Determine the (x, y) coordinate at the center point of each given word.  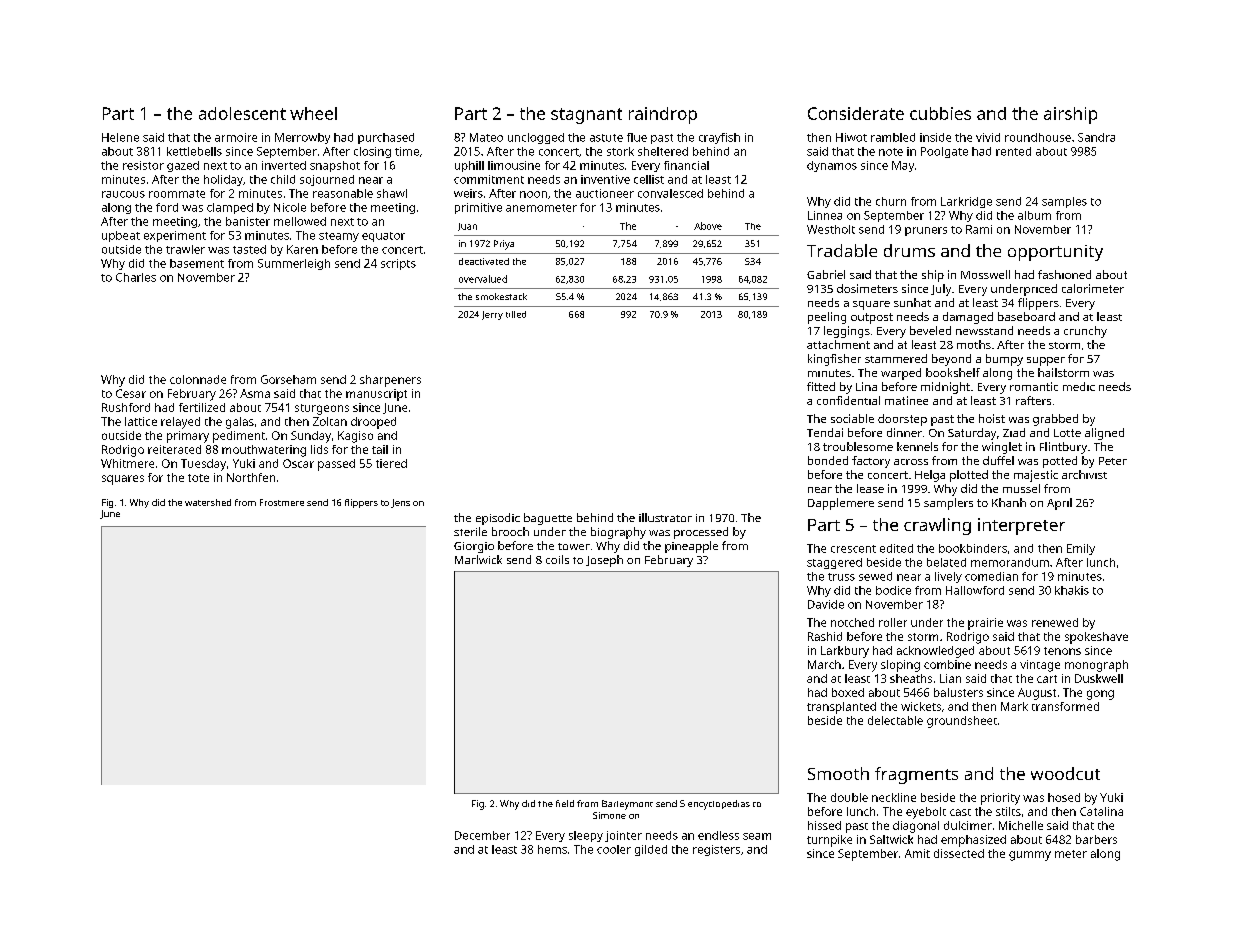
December (482, 835)
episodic (498, 519)
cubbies (940, 113)
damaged (968, 318)
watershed (208, 502)
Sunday (311, 437)
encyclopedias (719, 805)
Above (708, 226)
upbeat (121, 236)
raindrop (663, 115)
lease (870, 488)
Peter (1113, 461)
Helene (120, 137)
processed (701, 533)
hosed (1064, 797)
